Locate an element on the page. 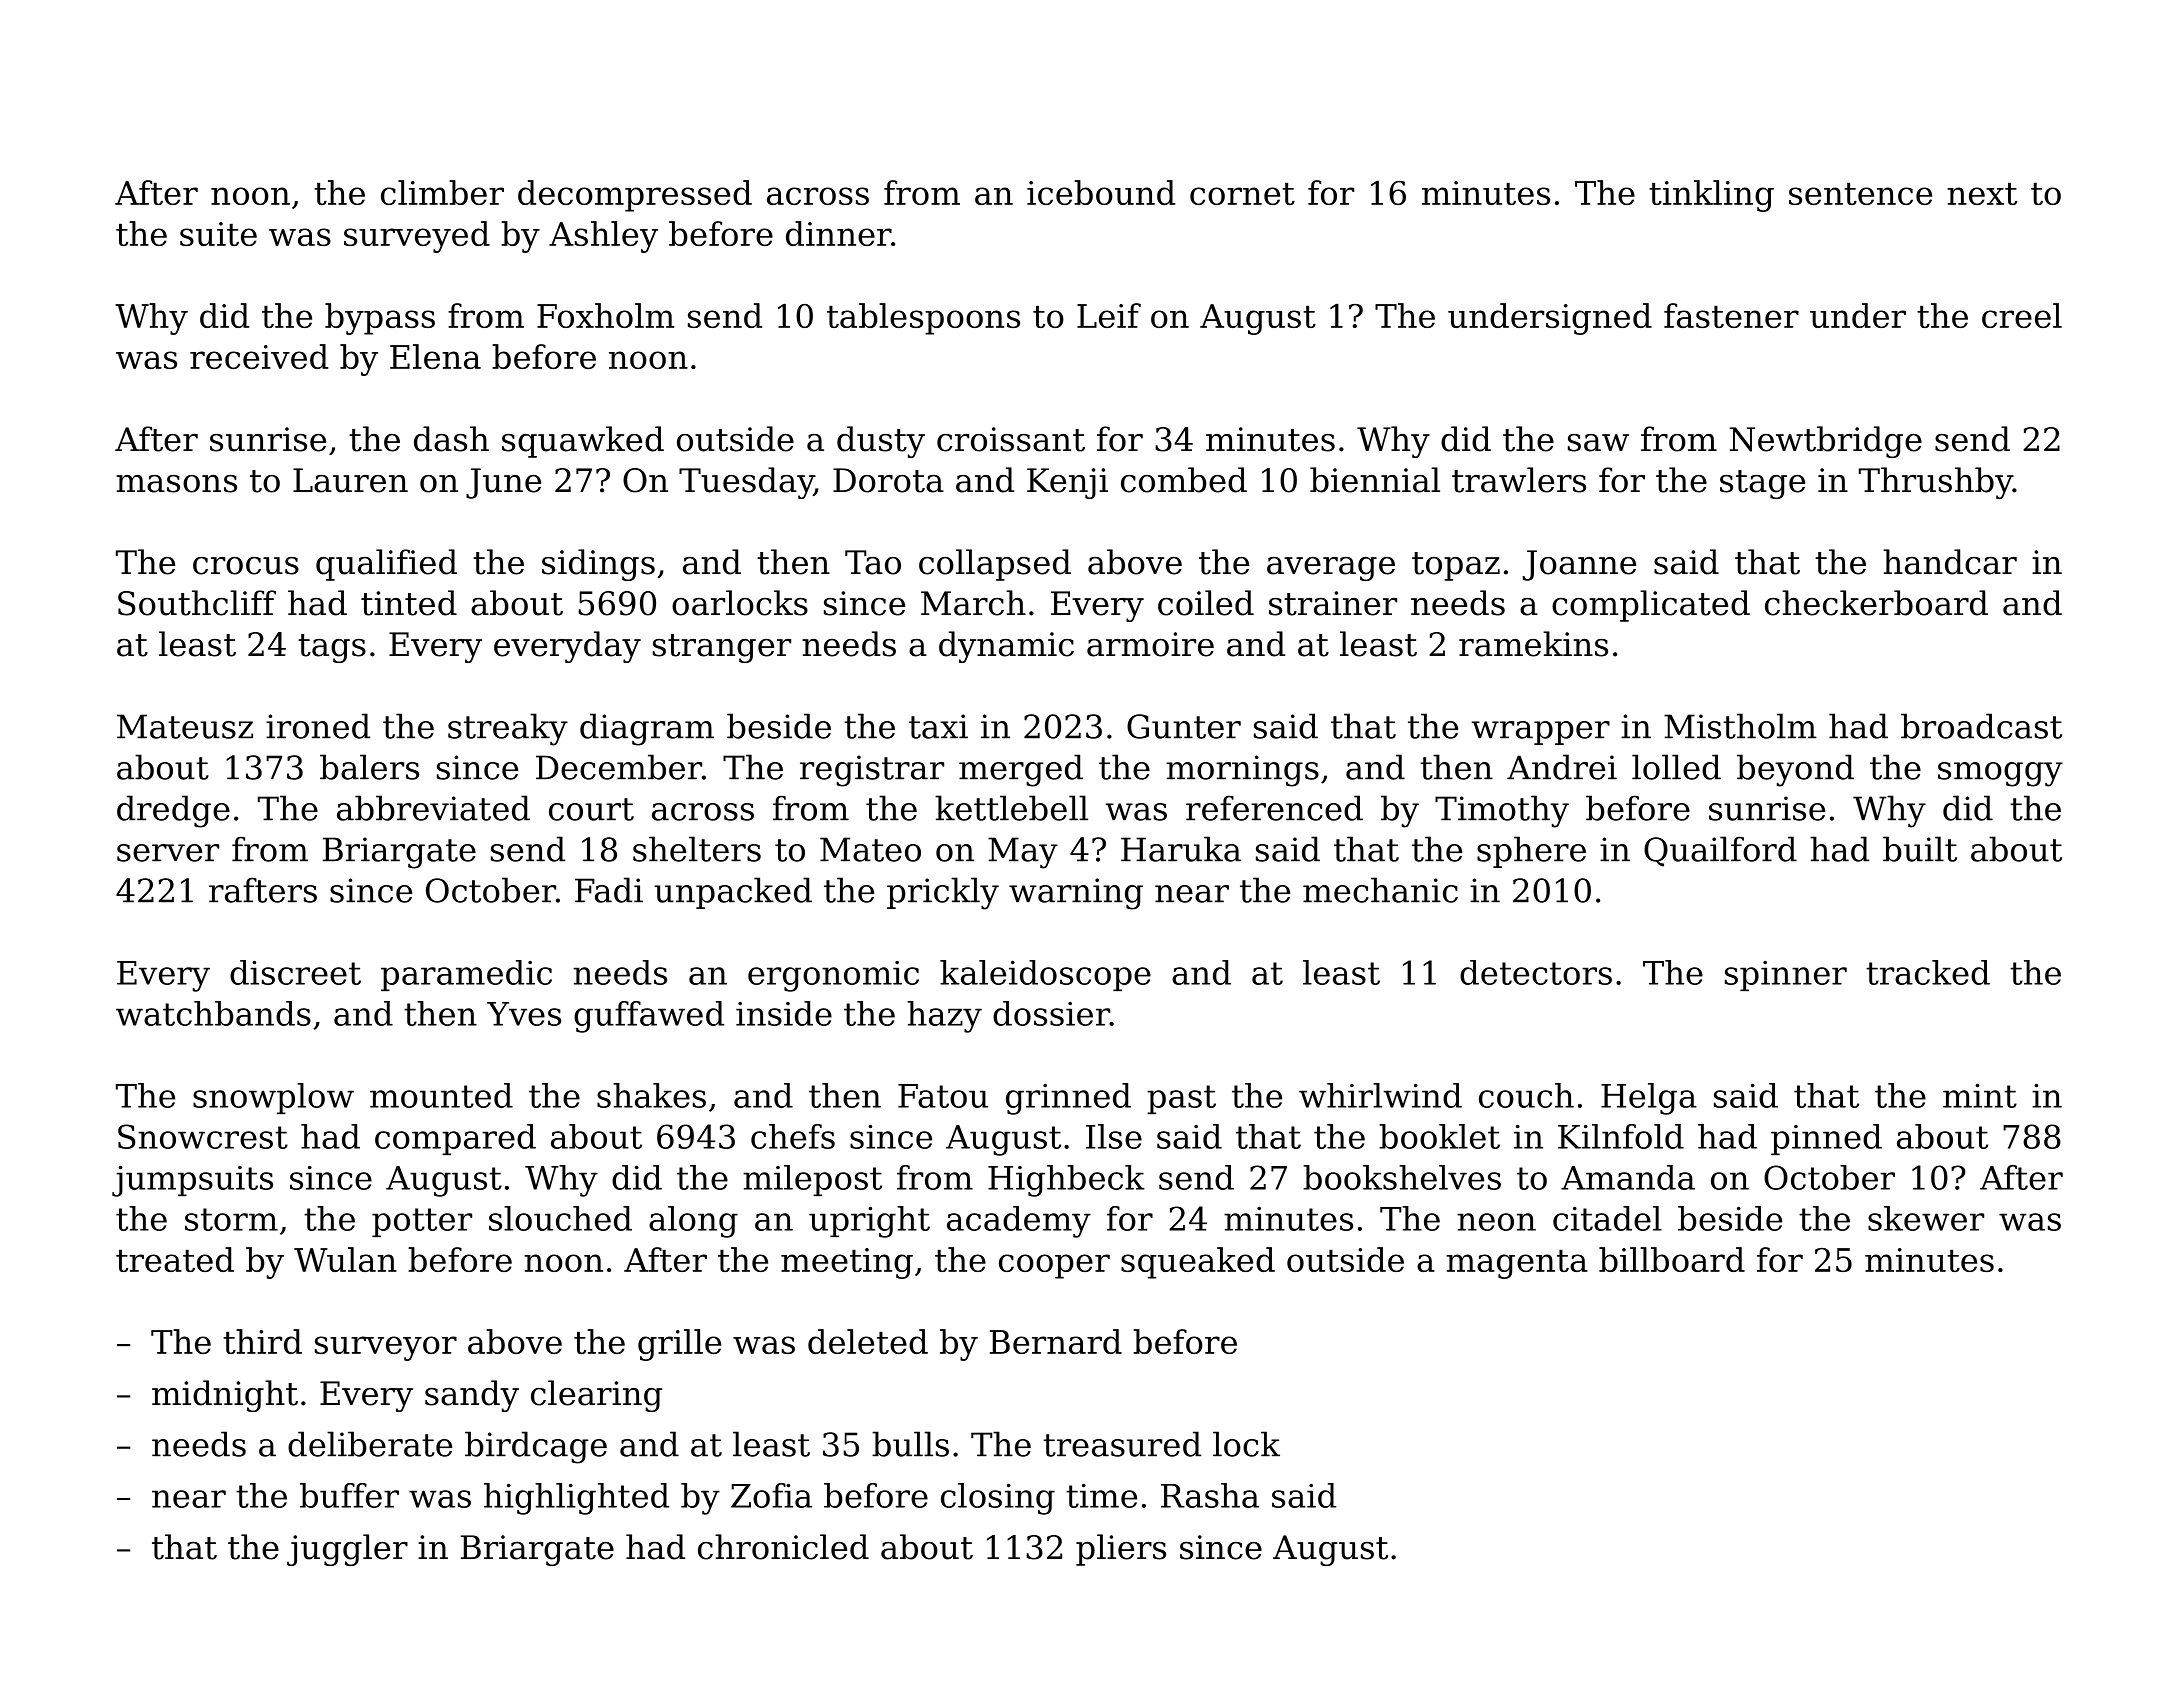 This document has width=2178, height=1683. fastener is located at coordinates (1731, 315).
